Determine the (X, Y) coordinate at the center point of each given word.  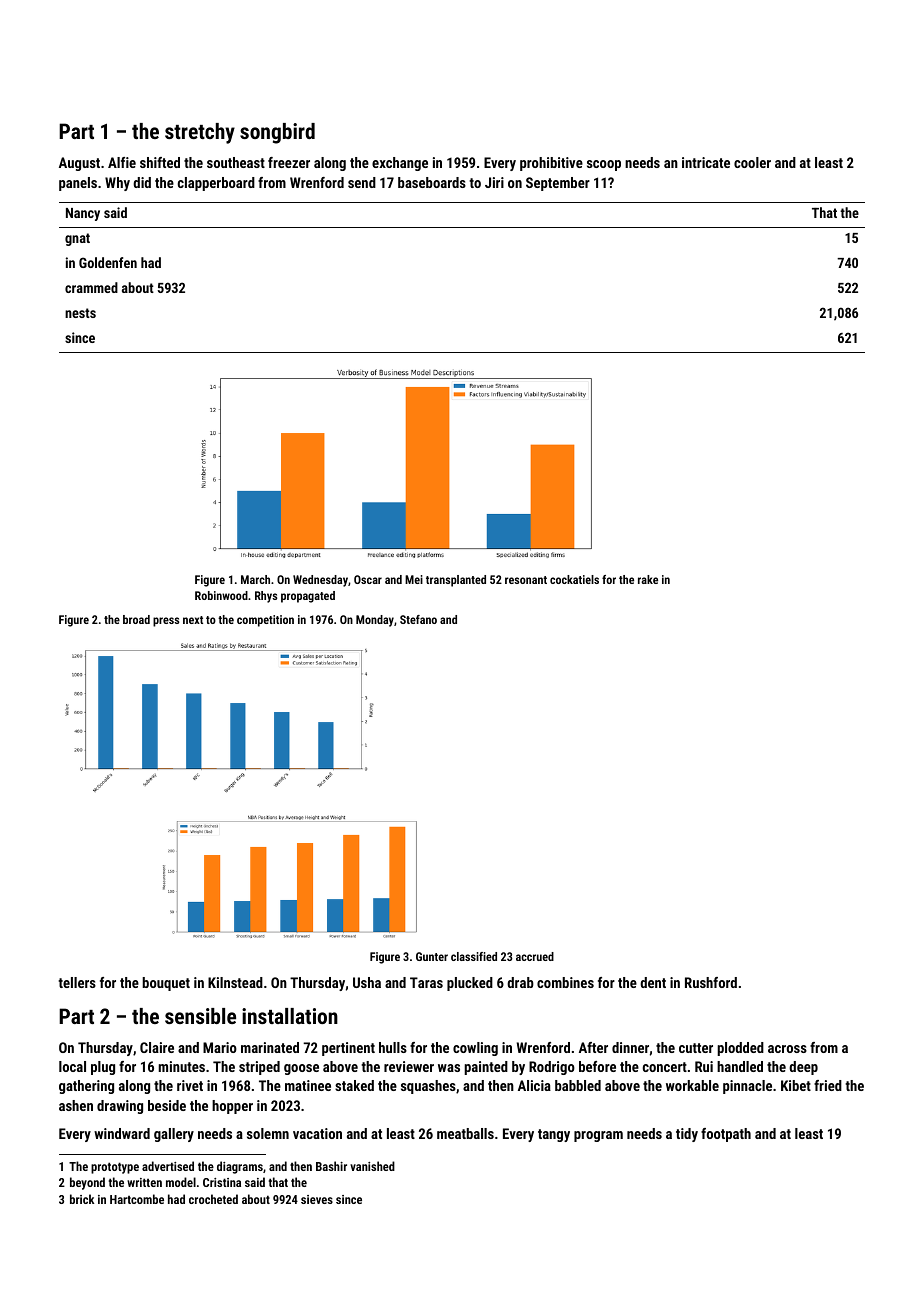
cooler (752, 162)
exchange (400, 164)
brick (82, 1199)
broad (136, 619)
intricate (706, 162)
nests (80, 313)
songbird (277, 133)
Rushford (711, 982)
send (362, 182)
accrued (535, 956)
